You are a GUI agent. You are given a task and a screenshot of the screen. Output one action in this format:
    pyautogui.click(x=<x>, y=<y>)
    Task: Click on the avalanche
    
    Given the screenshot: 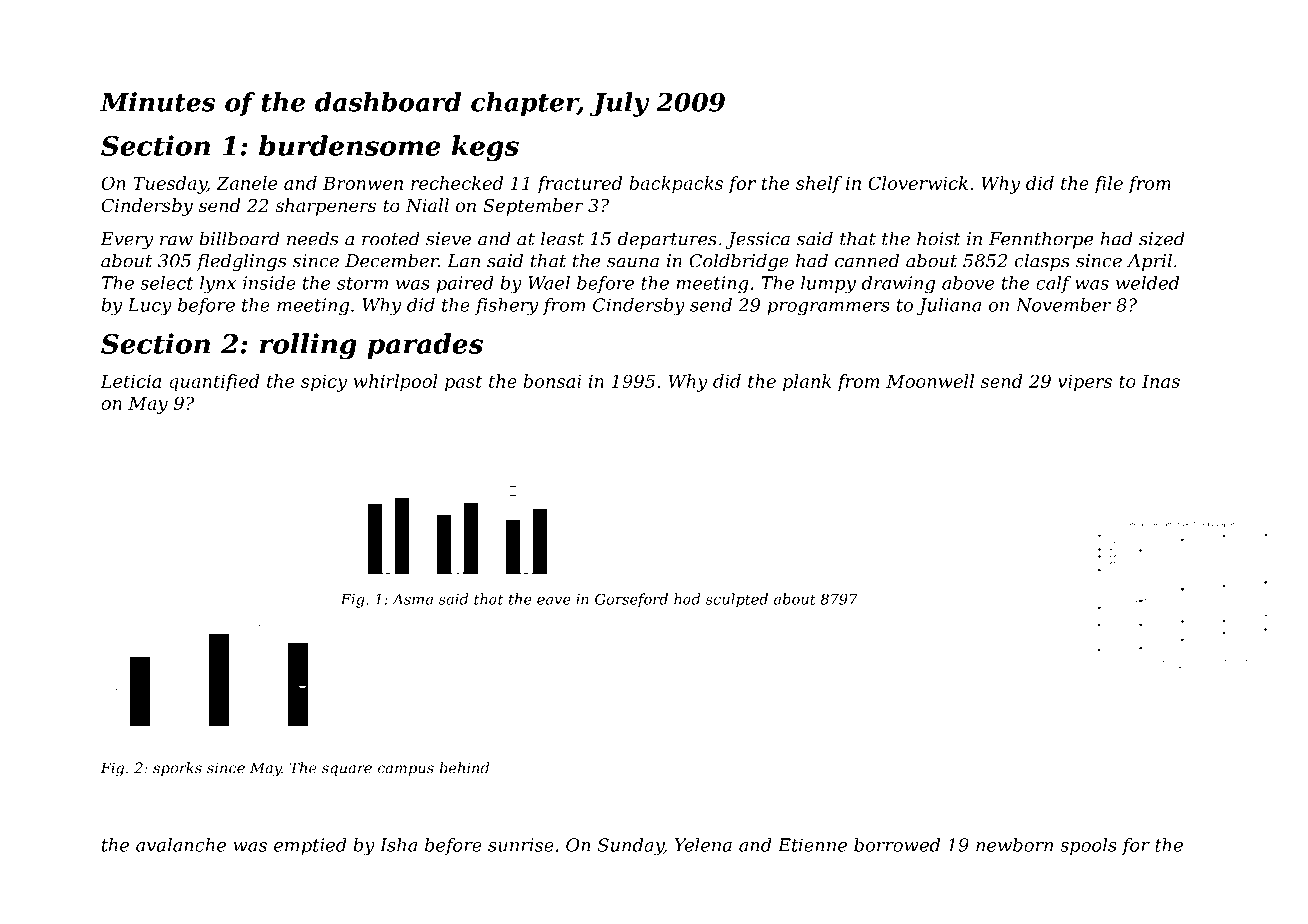 What is the action you would take?
    pyautogui.click(x=181, y=845)
